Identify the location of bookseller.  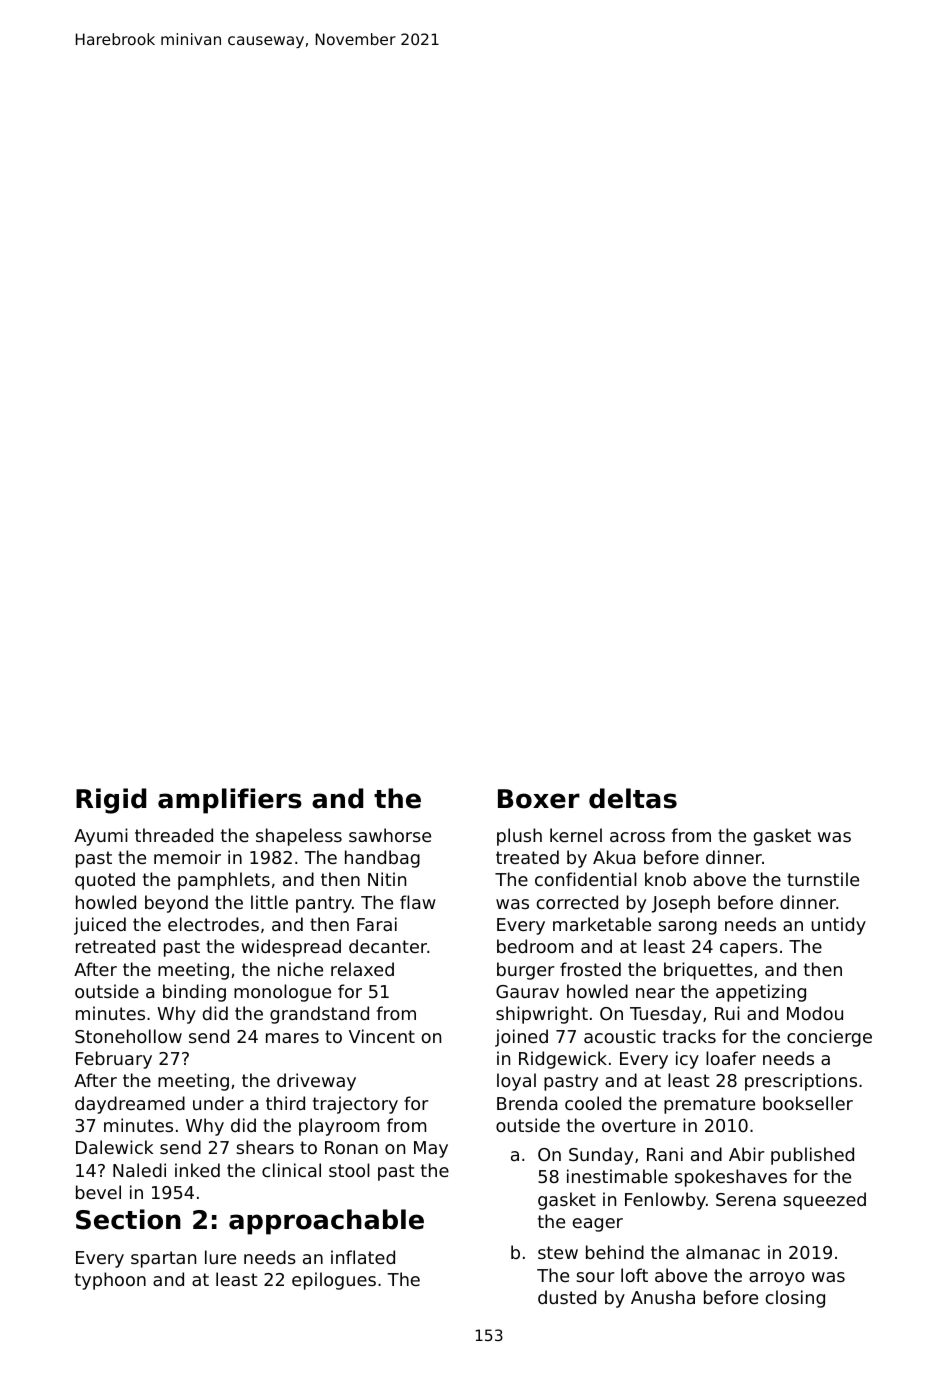
(808, 1103).
